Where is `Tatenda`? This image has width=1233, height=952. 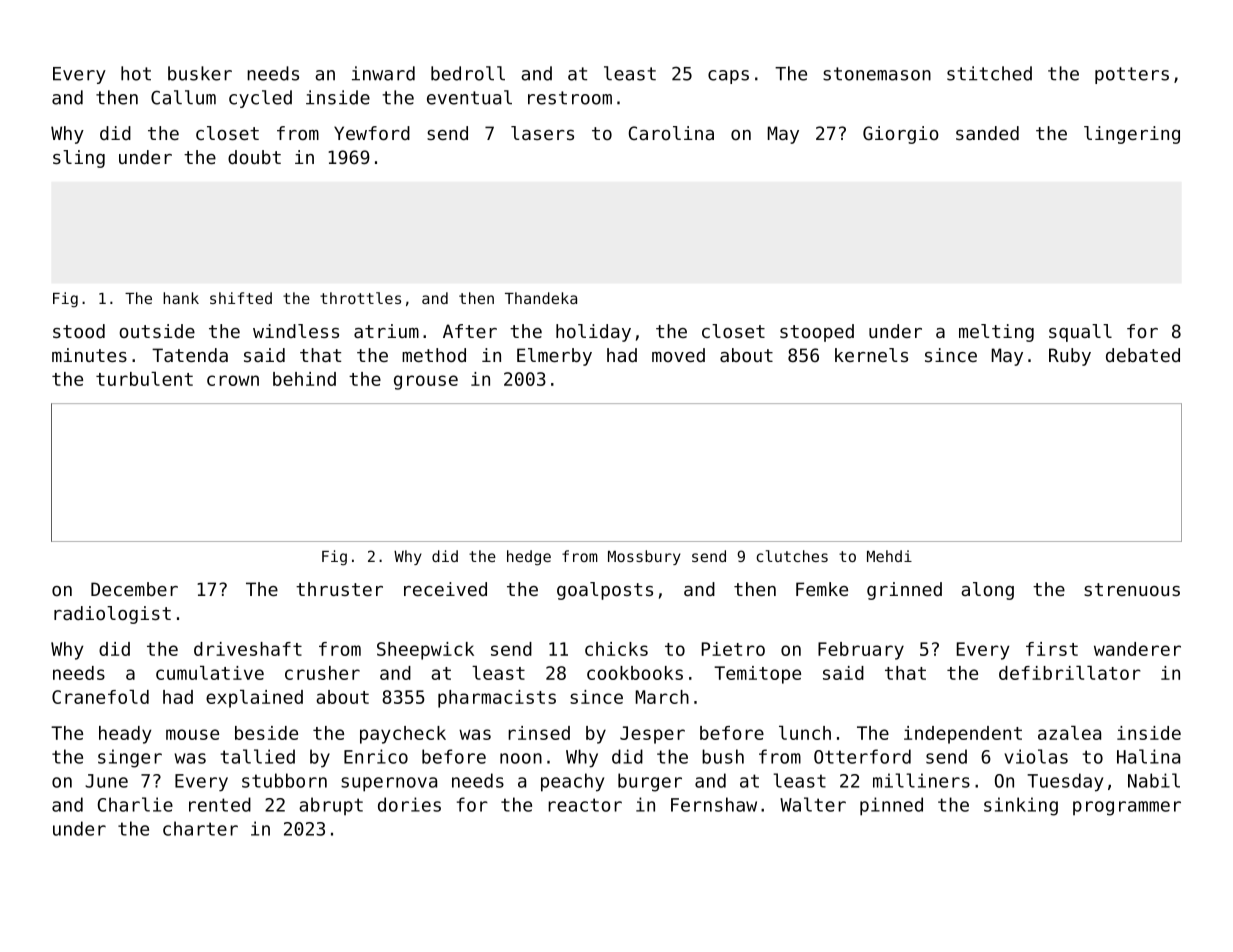 Tatenda is located at coordinates (190, 355).
